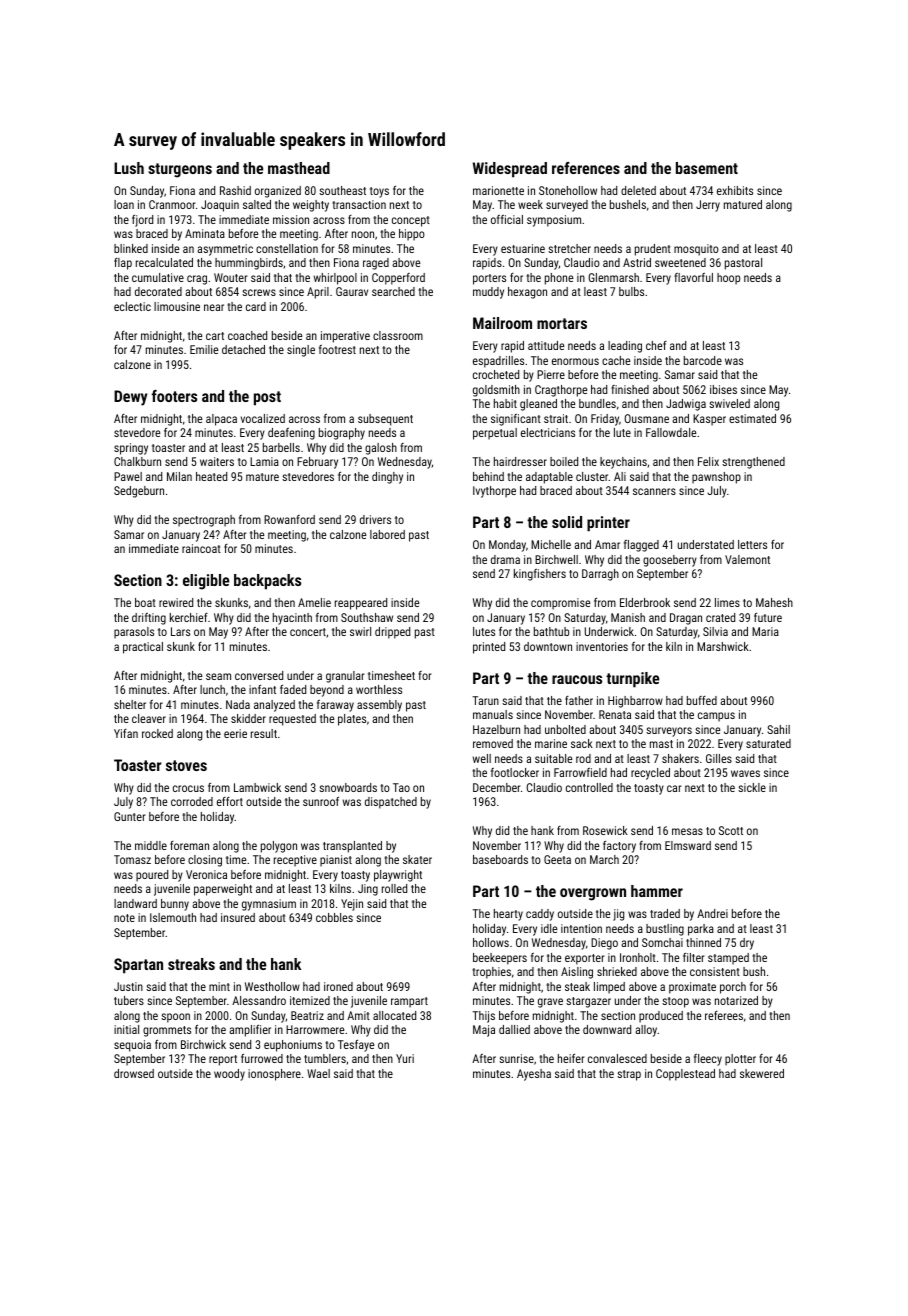  Describe the element at coordinates (565, 729) in the page. I see `unbolted` at that location.
